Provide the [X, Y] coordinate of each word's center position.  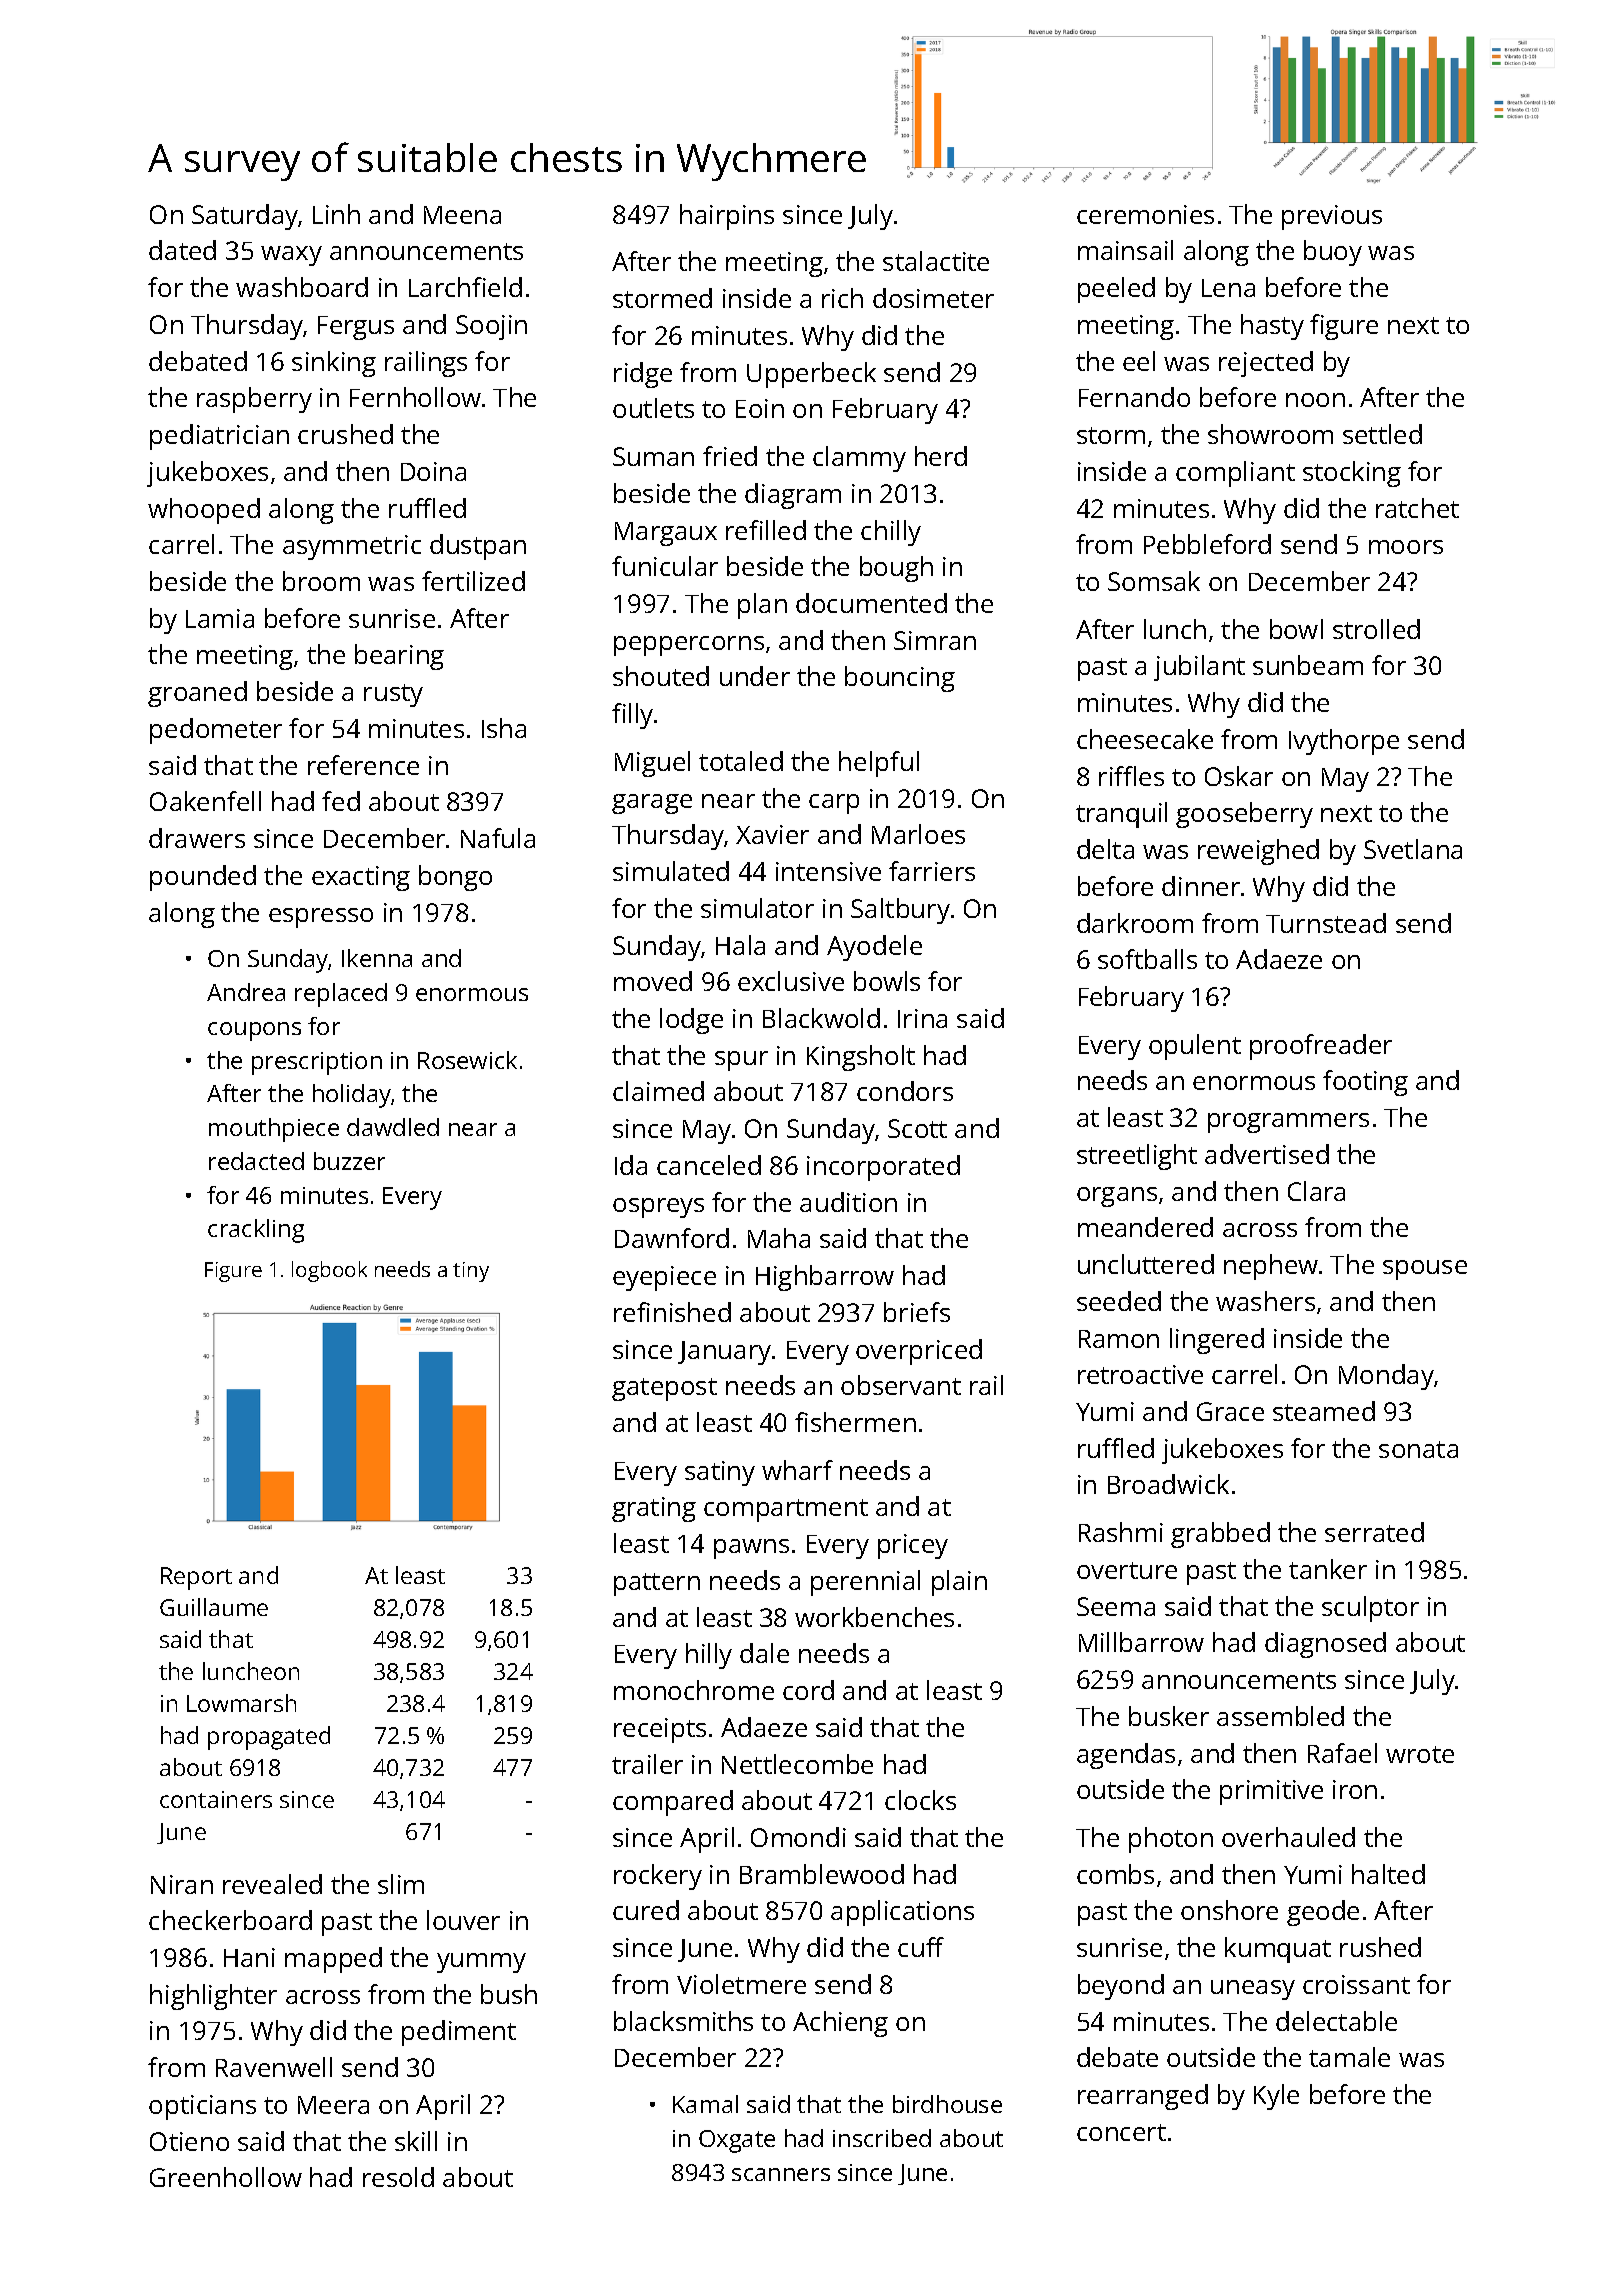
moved [653, 981]
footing [1365, 1083]
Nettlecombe [797, 1764]
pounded [203, 878]
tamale [1349, 2057]
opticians [202, 2107]
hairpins [727, 217]
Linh [336, 214]
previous [1332, 217]
